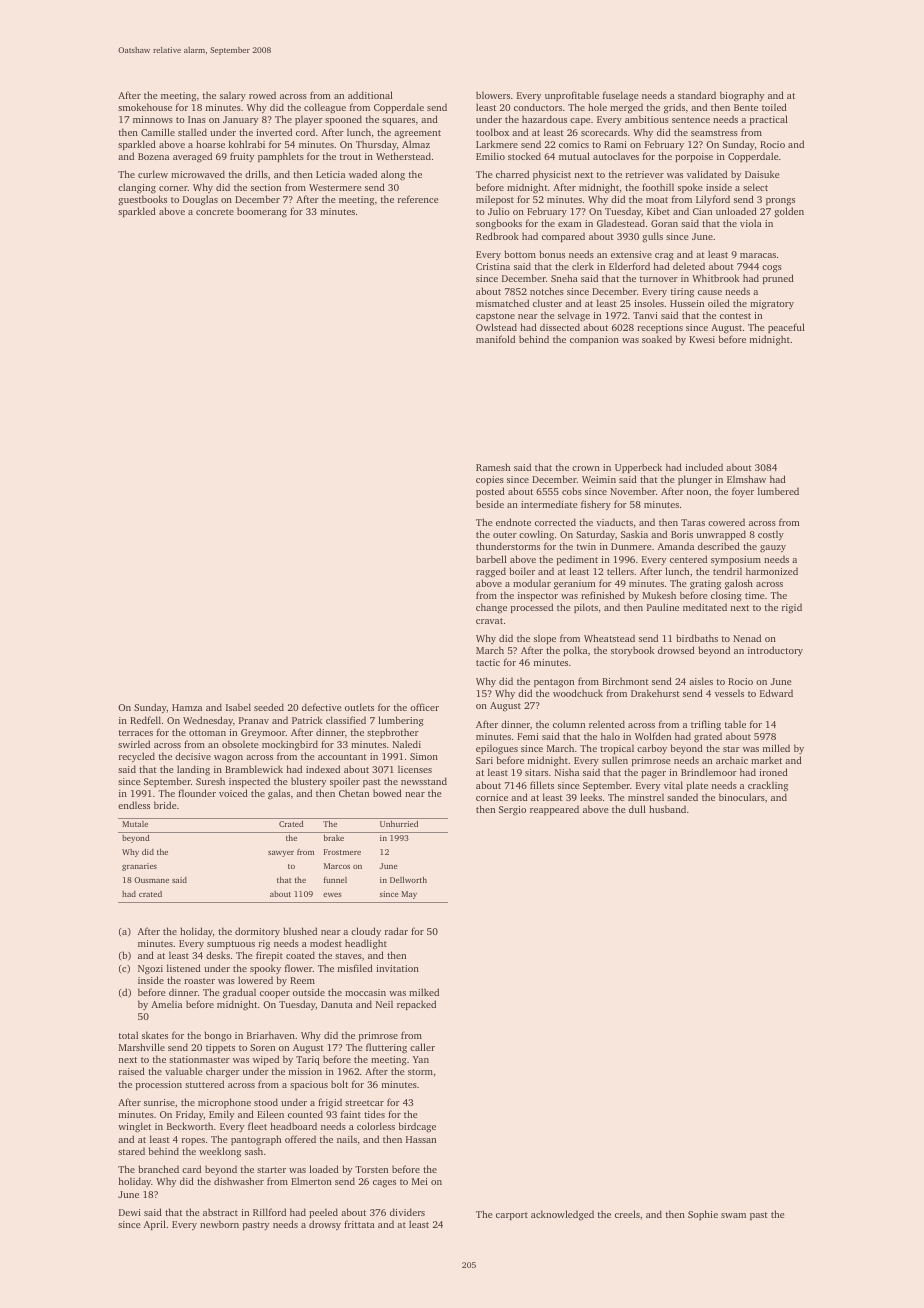 Image resolution: width=924 pixels, height=1308 pixels. Describe the element at coordinates (155, 1225) in the screenshot. I see `April` at that location.
